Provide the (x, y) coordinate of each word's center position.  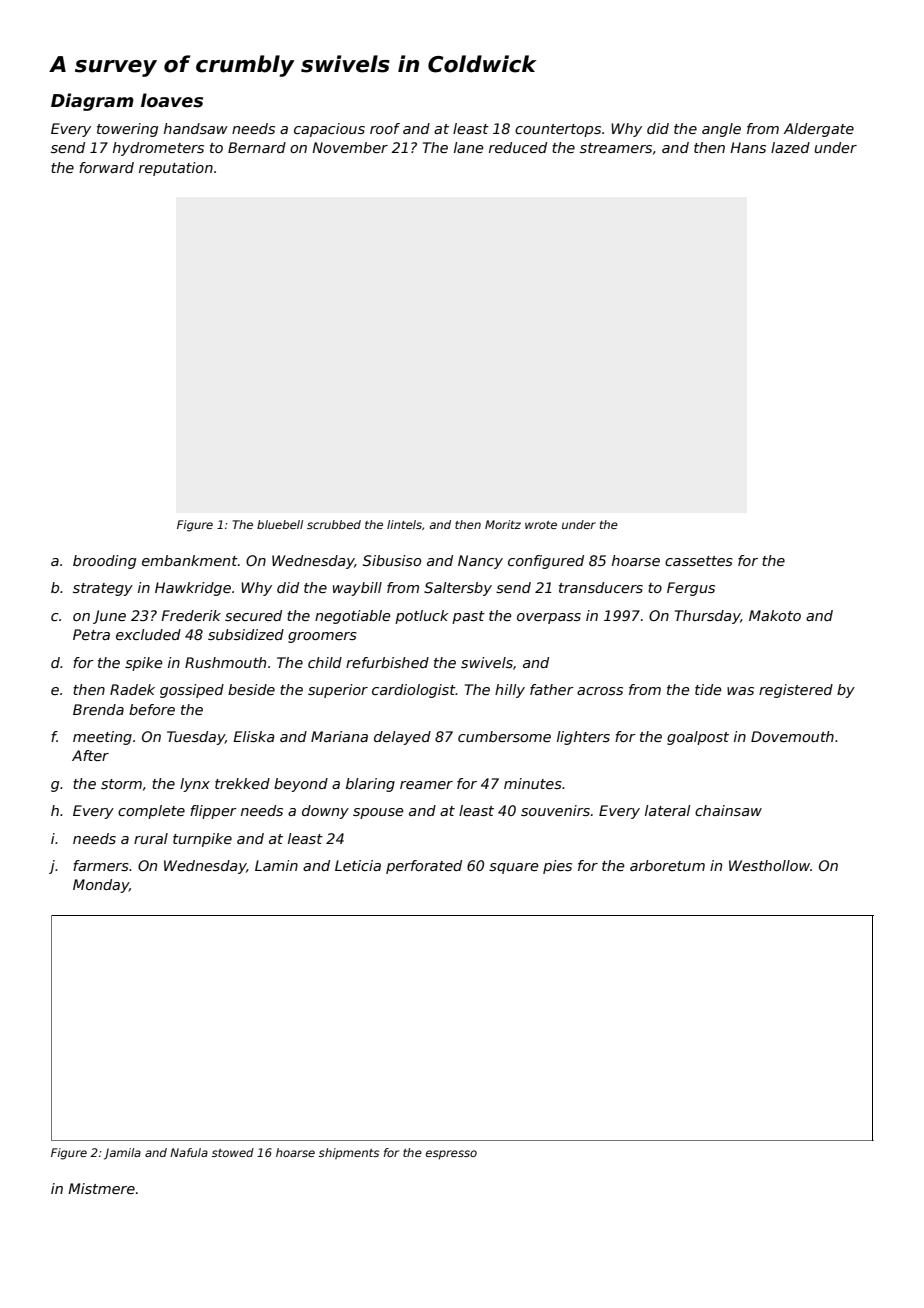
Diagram (92, 102)
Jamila (122, 1154)
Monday (101, 886)
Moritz (503, 524)
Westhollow (769, 865)
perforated (424, 867)
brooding (104, 562)
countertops (558, 130)
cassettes (699, 561)
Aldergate (818, 130)
